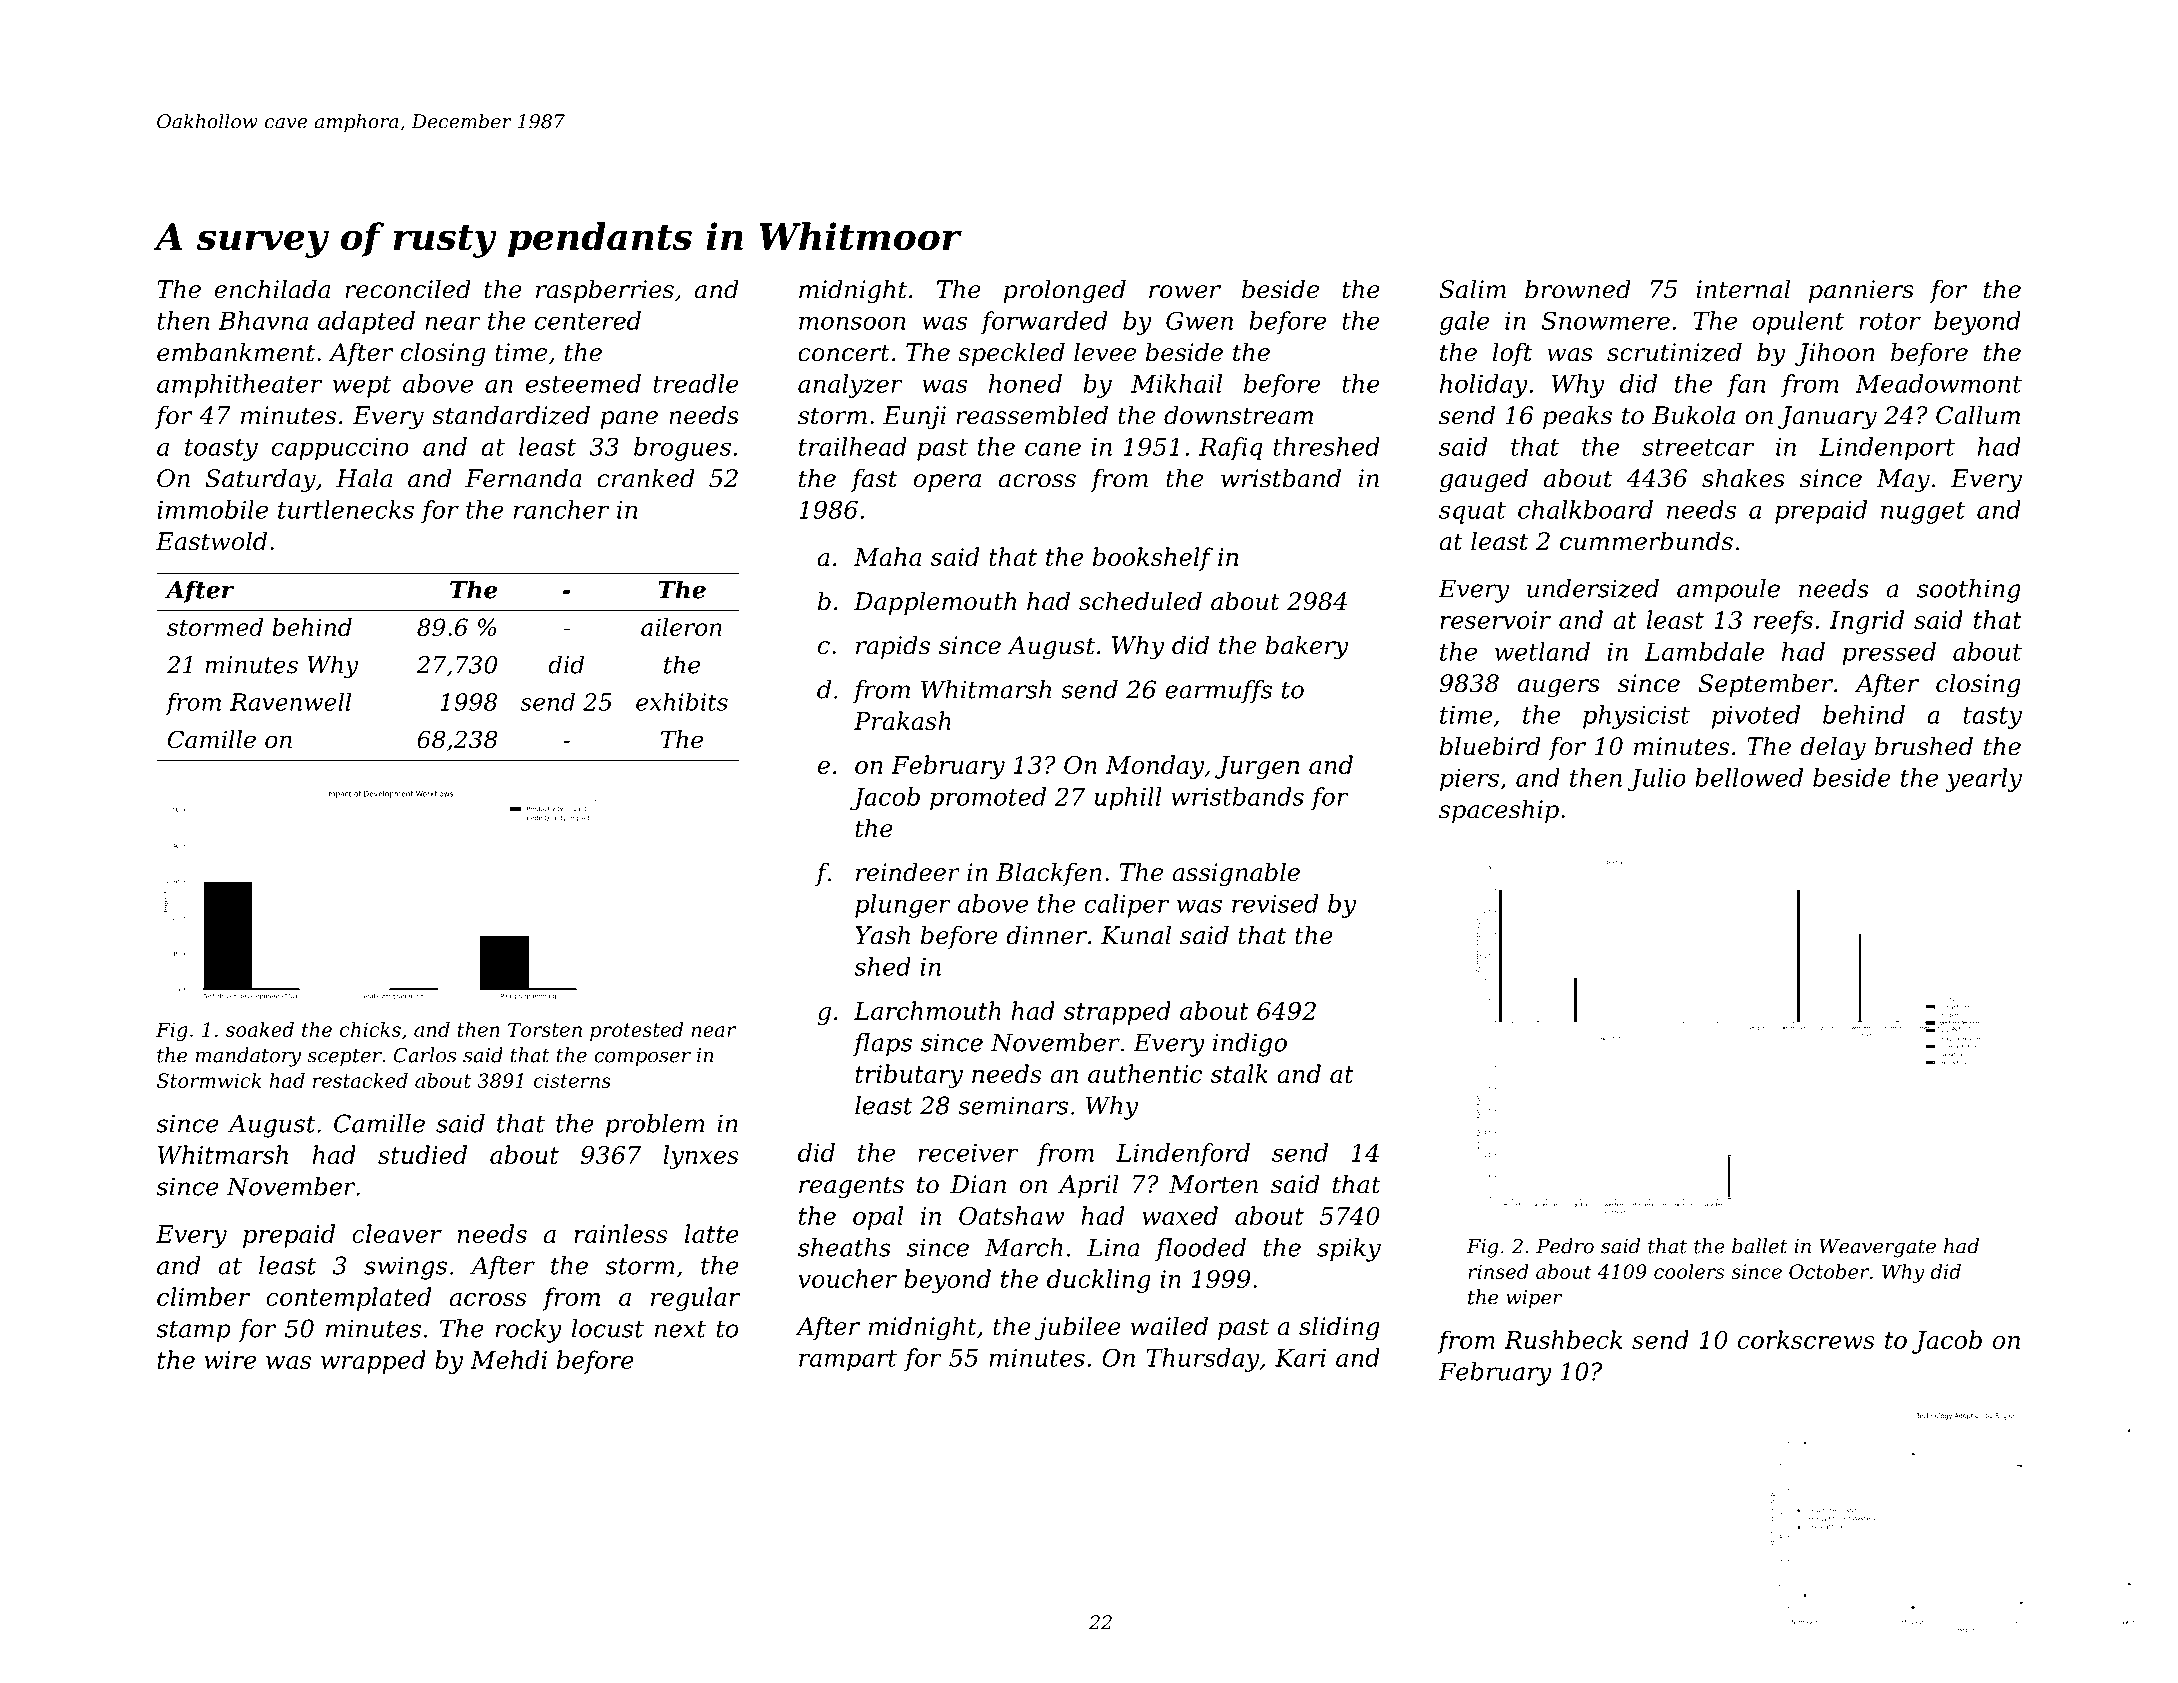 This screenshot has width=2178, height=1683. Describe the element at coordinates (1984, 780) in the screenshot. I see `yearly` at that location.
